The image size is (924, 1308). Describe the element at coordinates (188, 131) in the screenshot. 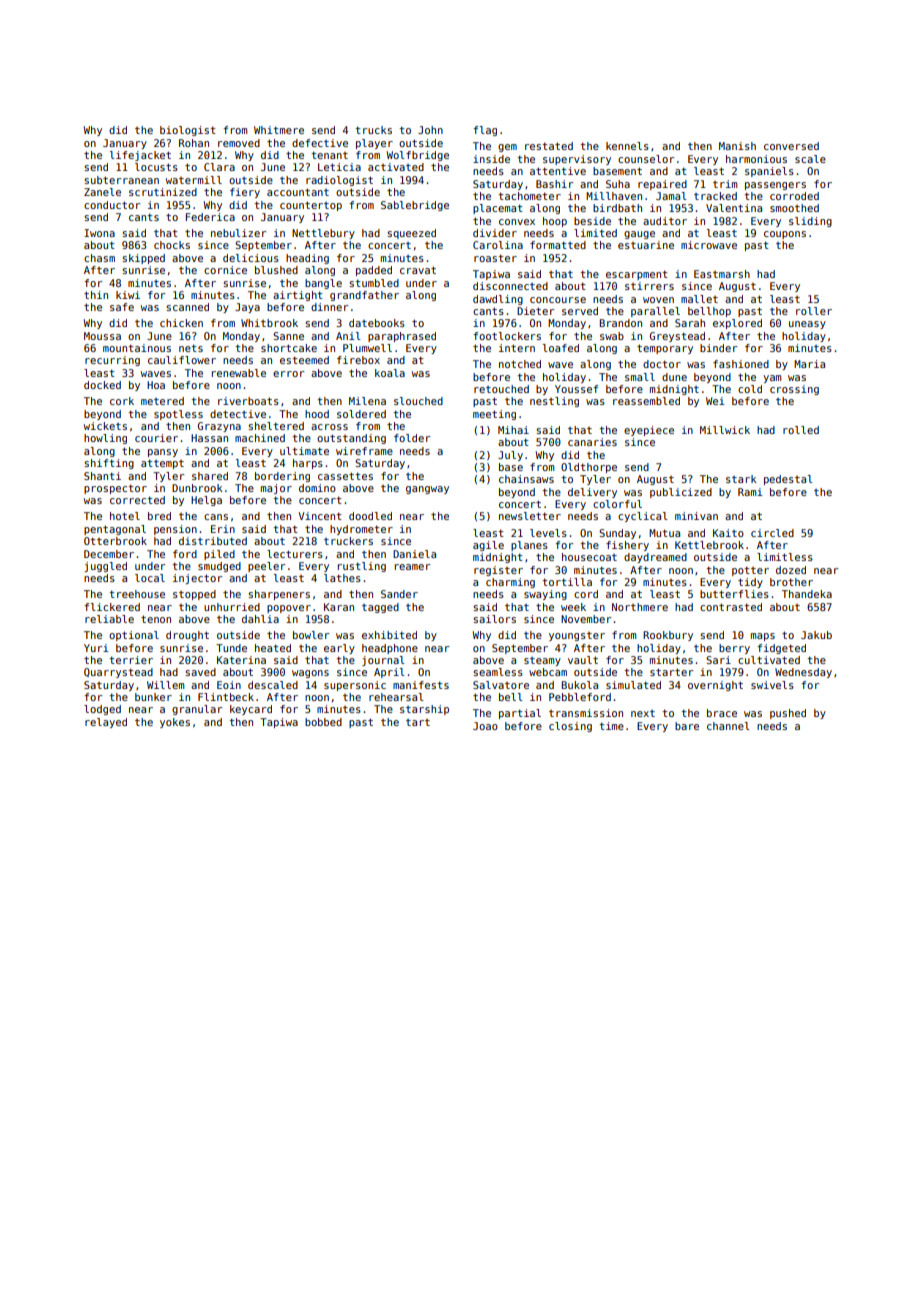

I see `biologist` at that location.
